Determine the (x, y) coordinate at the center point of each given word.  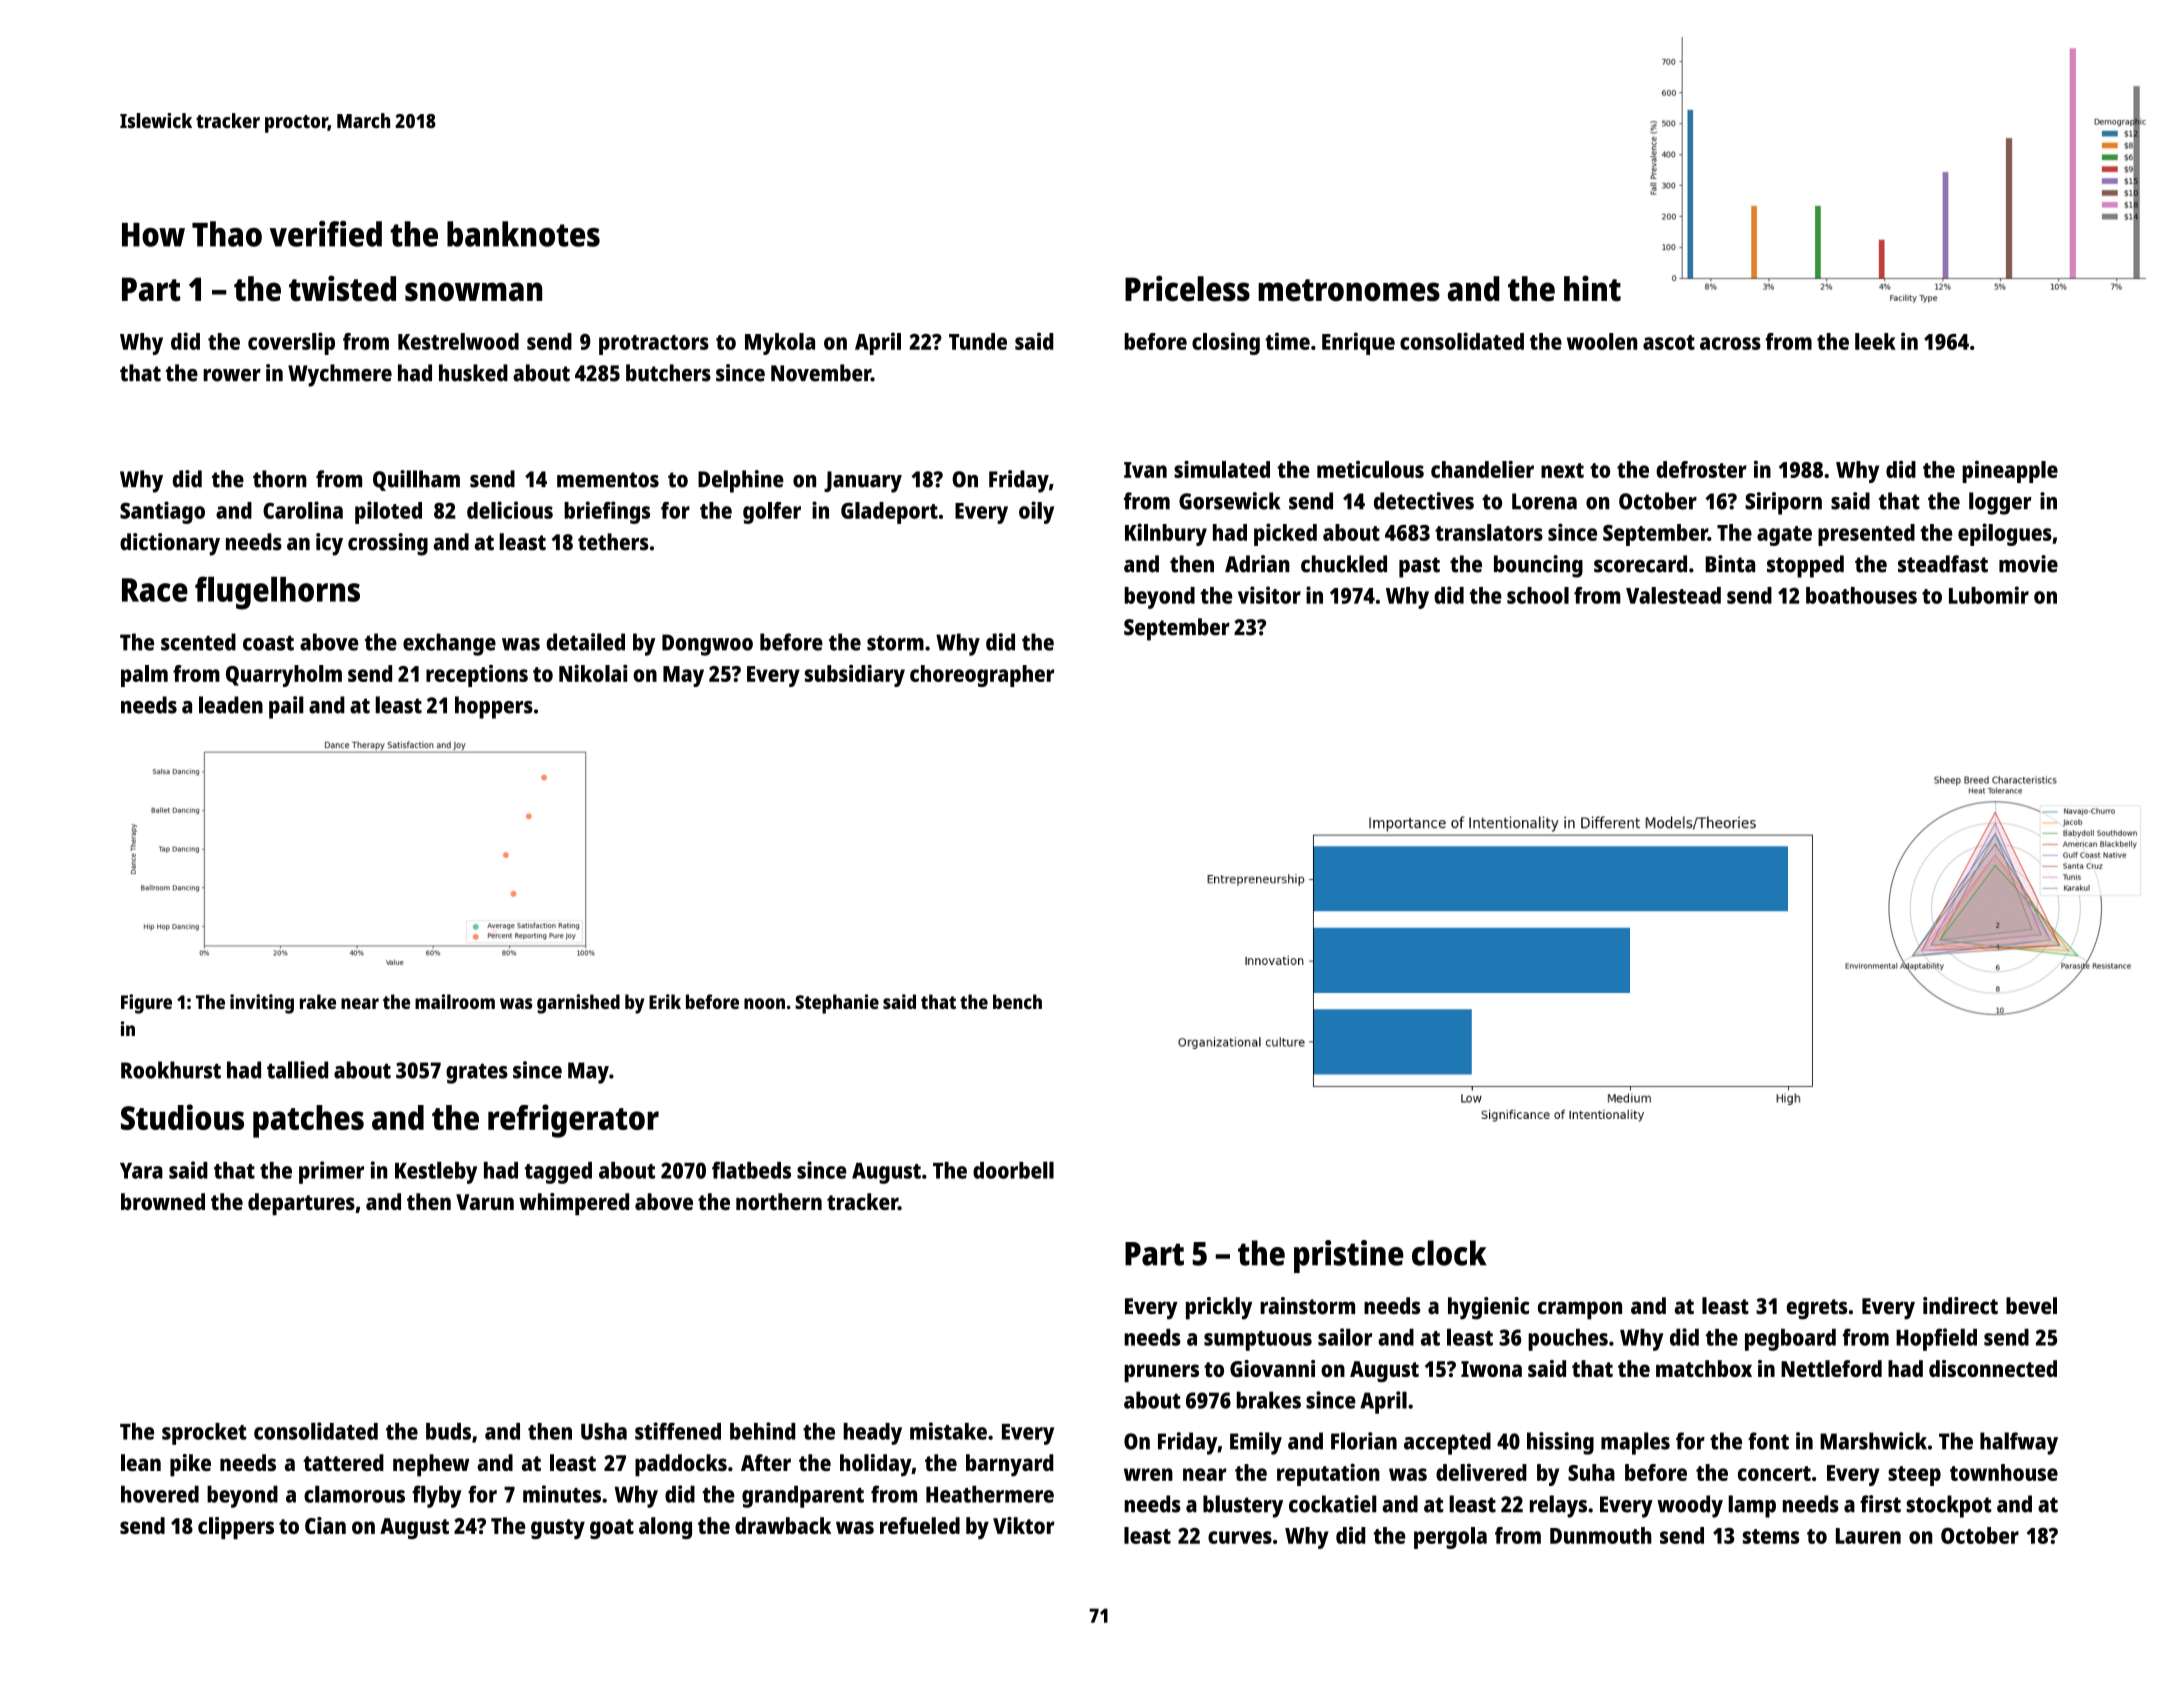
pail (286, 707)
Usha (604, 1431)
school (1538, 595)
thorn (280, 479)
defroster (1701, 469)
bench (1017, 1001)
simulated (1222, 469)
